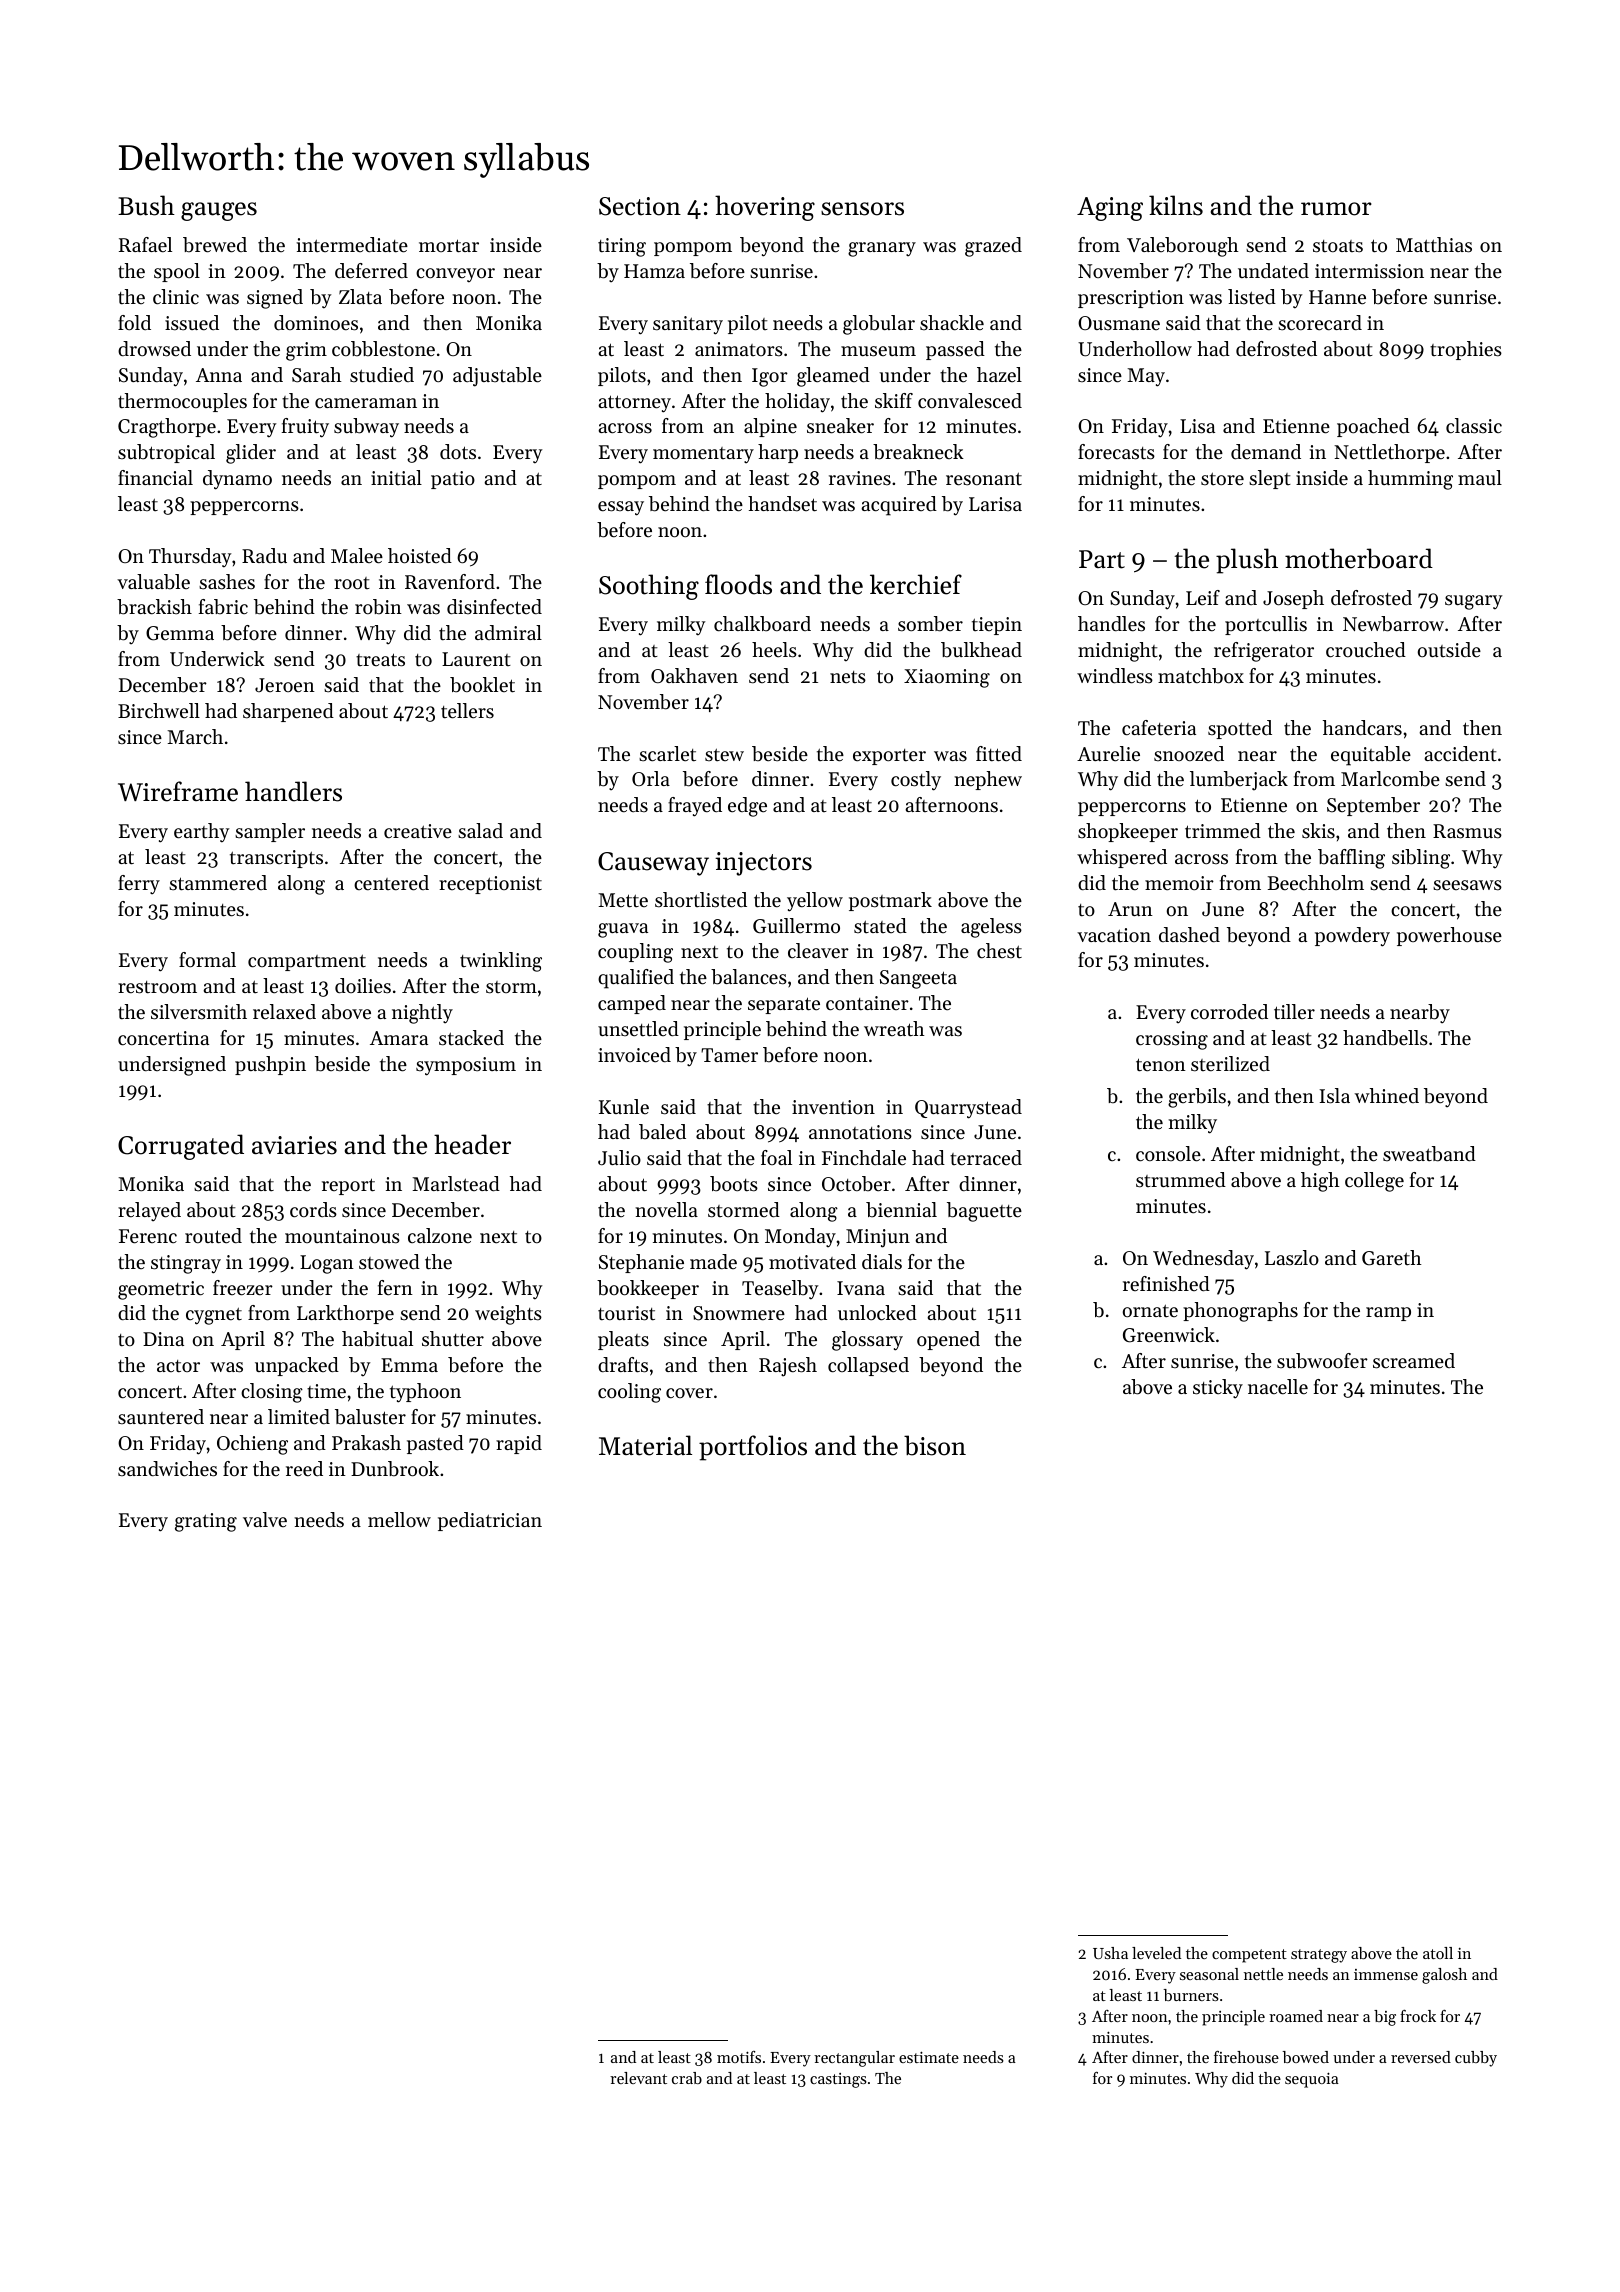 The width and height of the screenshot is (1620, 2292). I want to click on atoll, so click(1438, 1953).
